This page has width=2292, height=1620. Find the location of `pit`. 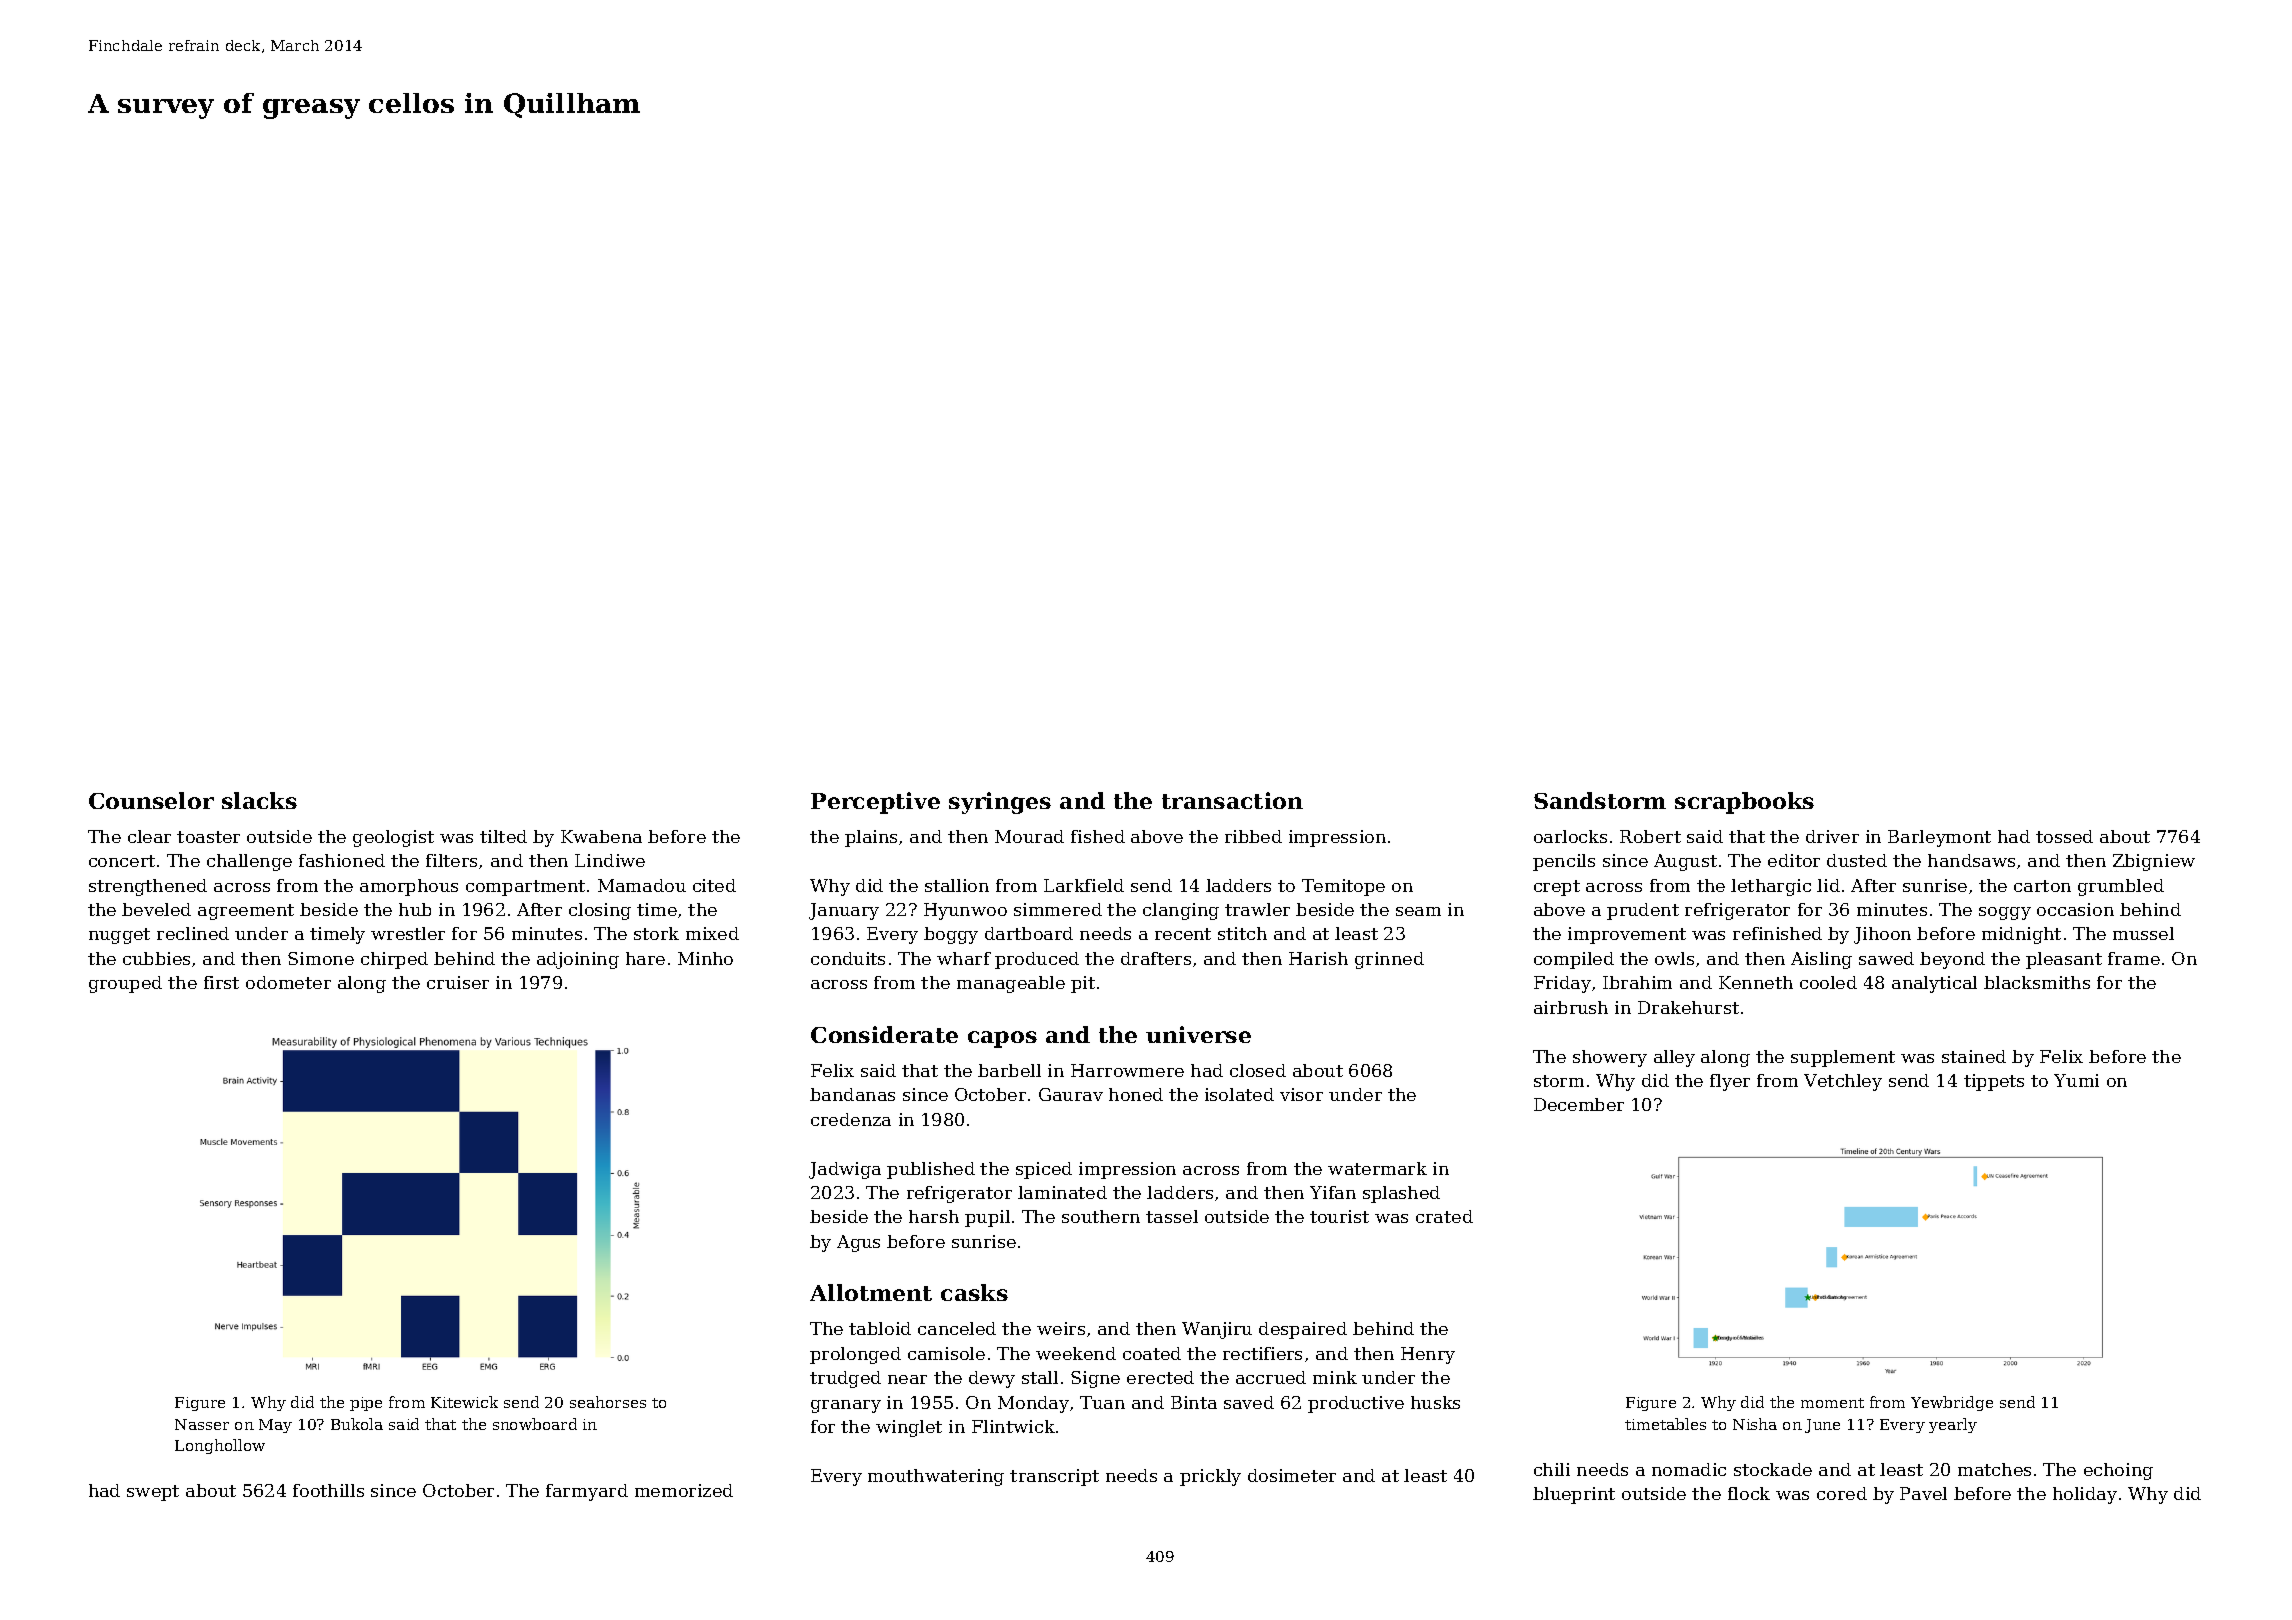

pit is located at coordinates (1083, 984).
